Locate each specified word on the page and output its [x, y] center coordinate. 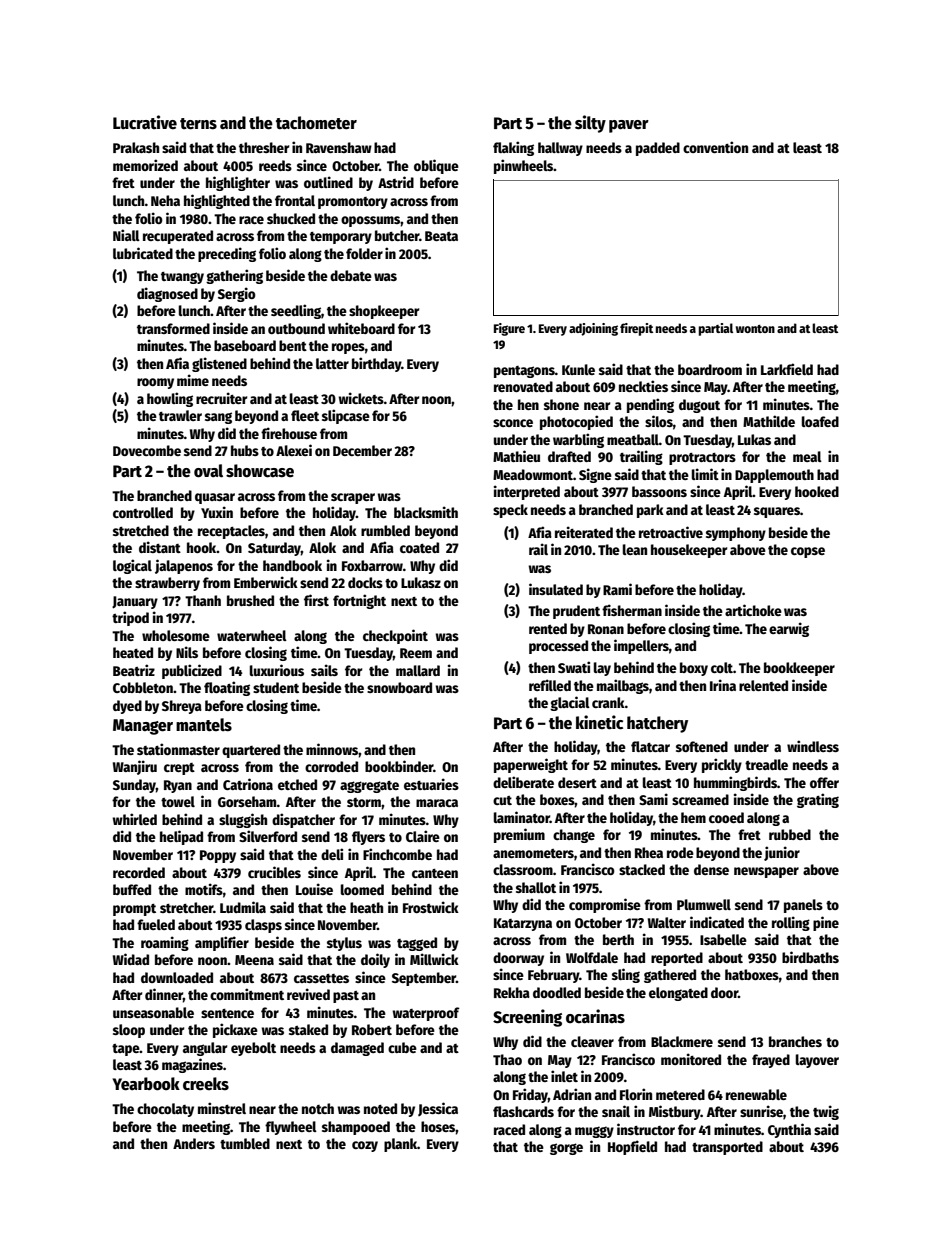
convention [715, 147]
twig [826, 1112]
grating [818, 800]
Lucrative [145, 122]
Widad [131, 959]
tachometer [316, 123]
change [574, 836]
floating [227, 688]
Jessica [438, 1109]
